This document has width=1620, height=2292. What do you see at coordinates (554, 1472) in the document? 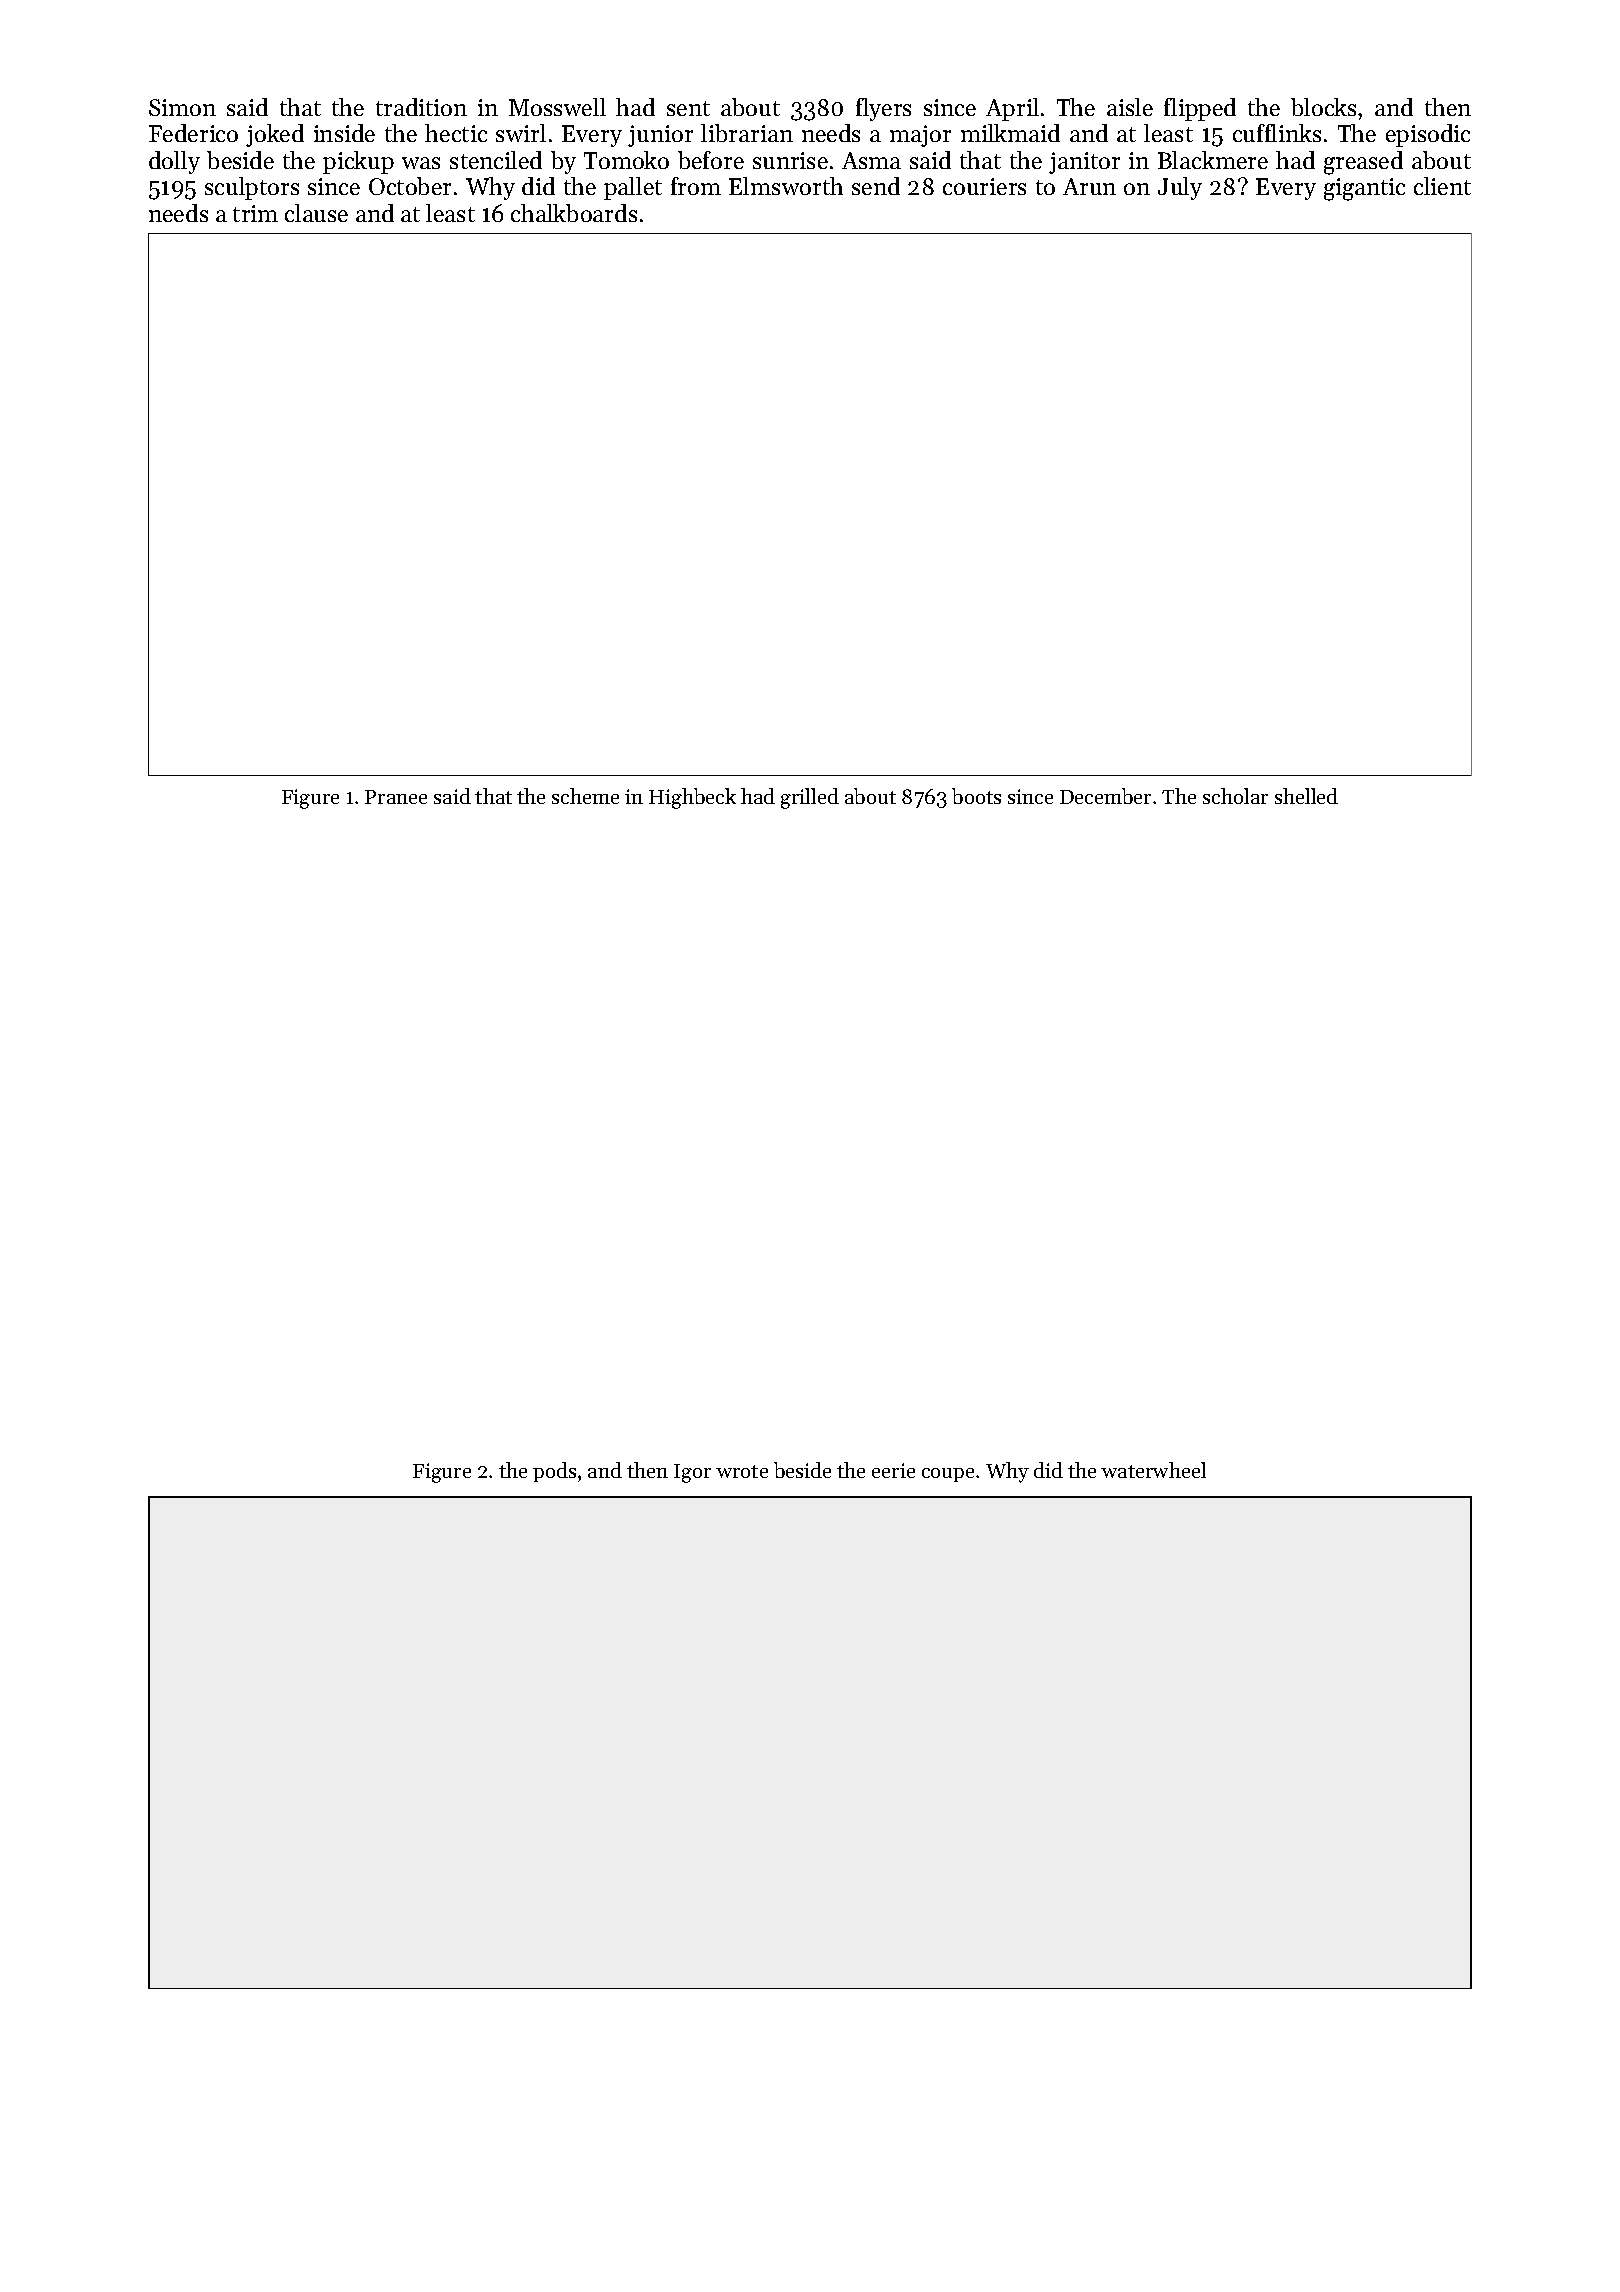
I see `pods` at bounding box center [554, 1472].
